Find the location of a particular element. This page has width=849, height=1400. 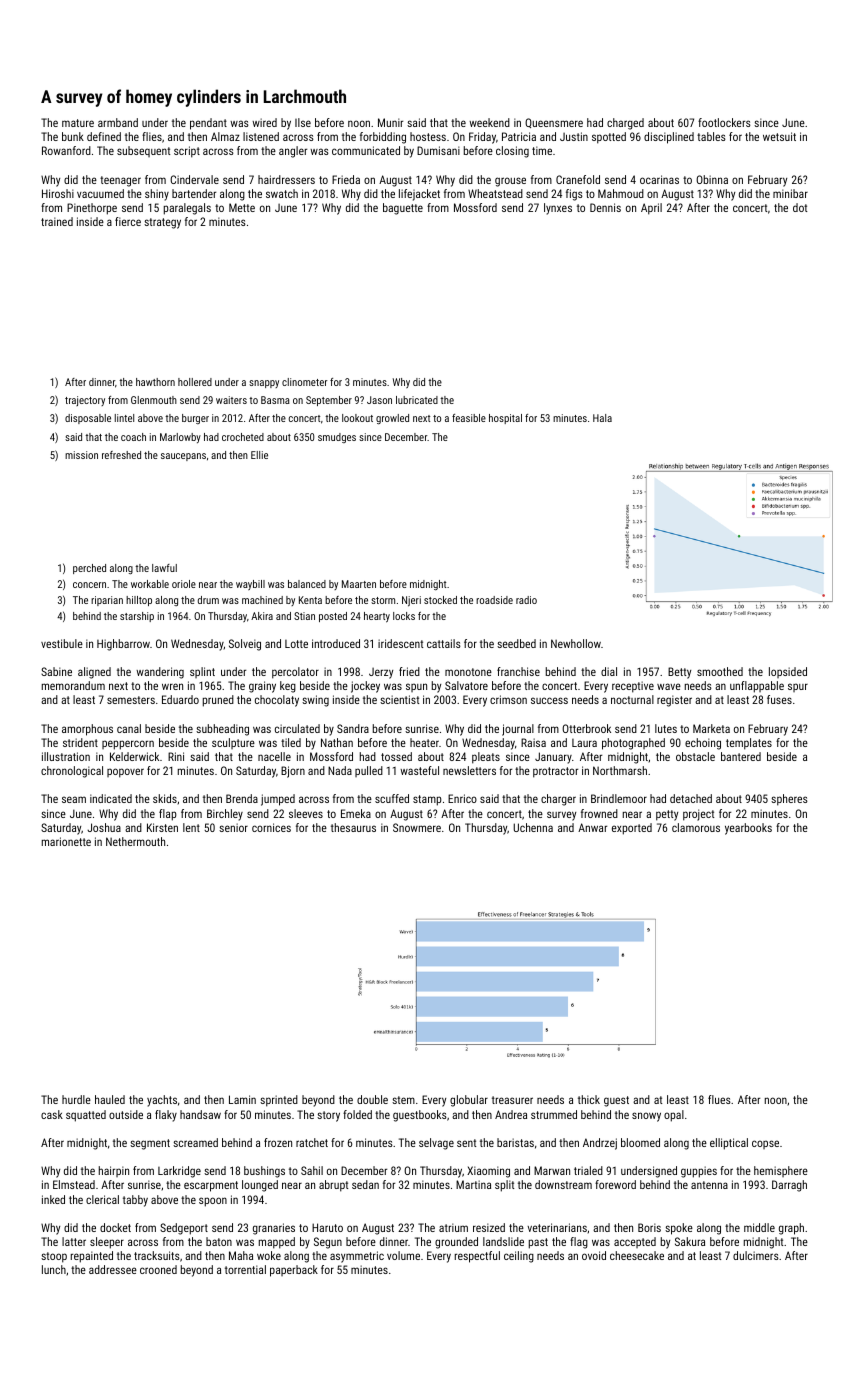

flues is located at coordinates (719, 1099).
